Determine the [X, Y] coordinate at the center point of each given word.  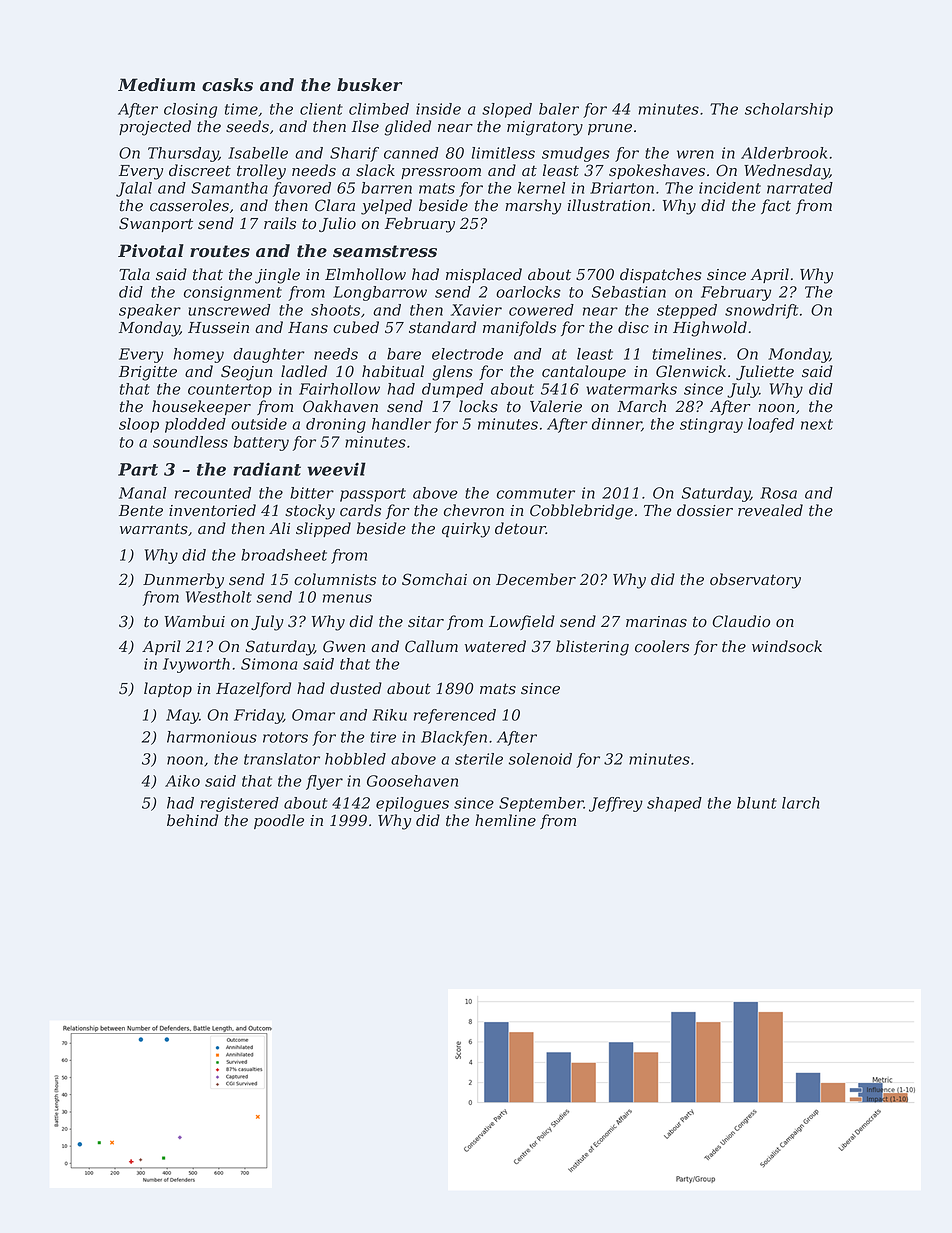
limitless [503, 153]
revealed [770, 510]
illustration [608, 205]
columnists [335, 579]
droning [336, 425]
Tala [134, 274]
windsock [787, 646]
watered [495, 646]
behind [192, 820]
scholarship [789, 110]
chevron [474, 510]
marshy [533, 207]
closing [190, 110]
